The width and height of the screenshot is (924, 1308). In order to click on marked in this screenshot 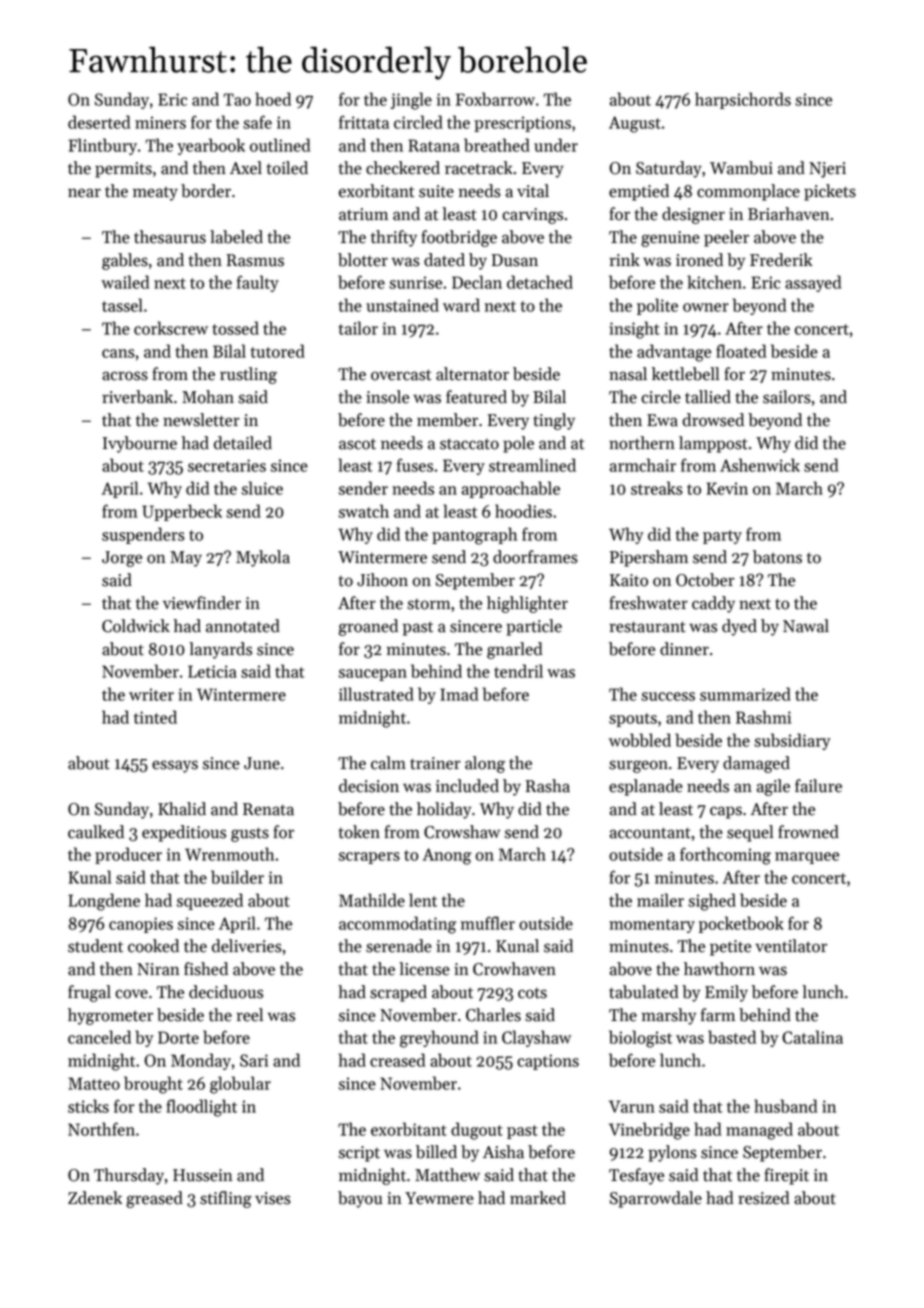, I will do `click(538, 1198)`.
